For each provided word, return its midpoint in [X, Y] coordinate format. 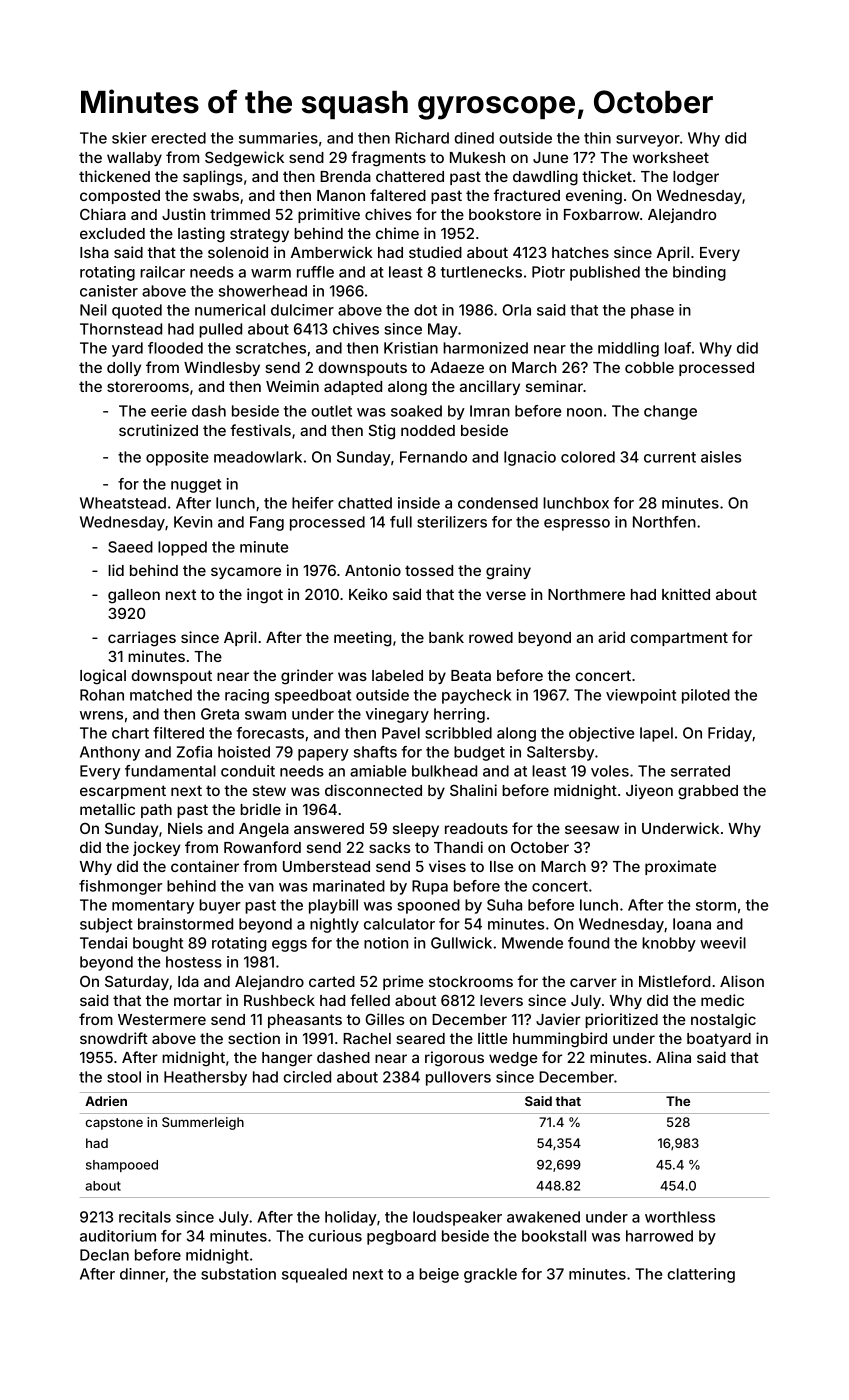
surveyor [648, 141]
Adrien [106, 1101]
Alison [742, 981]
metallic [107, 809]
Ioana [692, 924]
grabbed [708, 792]
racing [247, 696]
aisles [721, 457]
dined [474, 138]
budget [479, 753]
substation [238, 1274]
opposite [177, 458]
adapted [353, 388]
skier [129, 138]
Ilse [501, 866]
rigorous [454, 1059]
